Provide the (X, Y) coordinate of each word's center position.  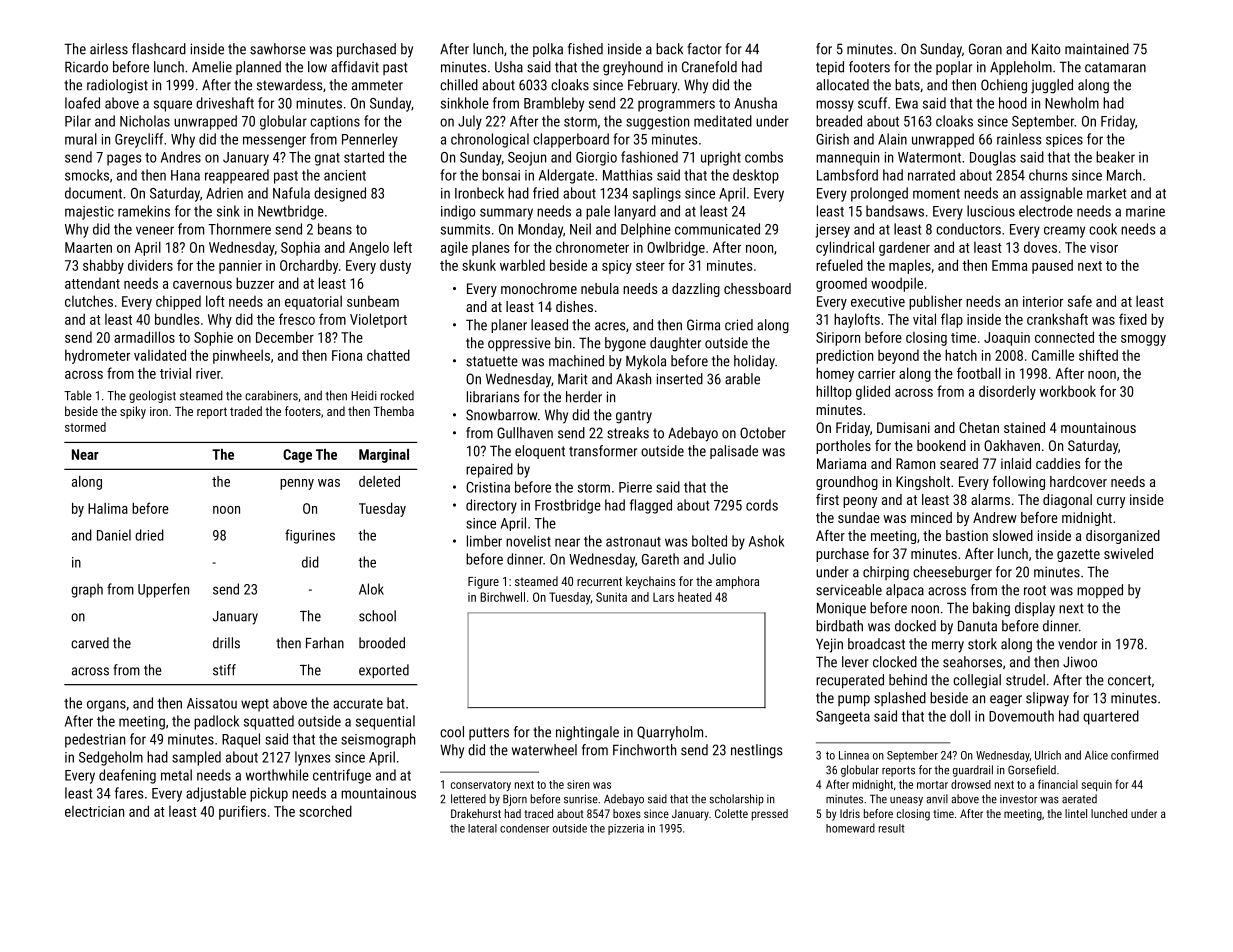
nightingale (587, 733)
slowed (1013, 535)
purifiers (242, 812)
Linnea (854, 755)
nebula (600, 288)
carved (90, 643)
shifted (1098, 355)
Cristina (488, 487)
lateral (482, 828)
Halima (108, 508)
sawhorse (278, 49)
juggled (1052, 86)
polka (548, 50)
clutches (89, 301)
